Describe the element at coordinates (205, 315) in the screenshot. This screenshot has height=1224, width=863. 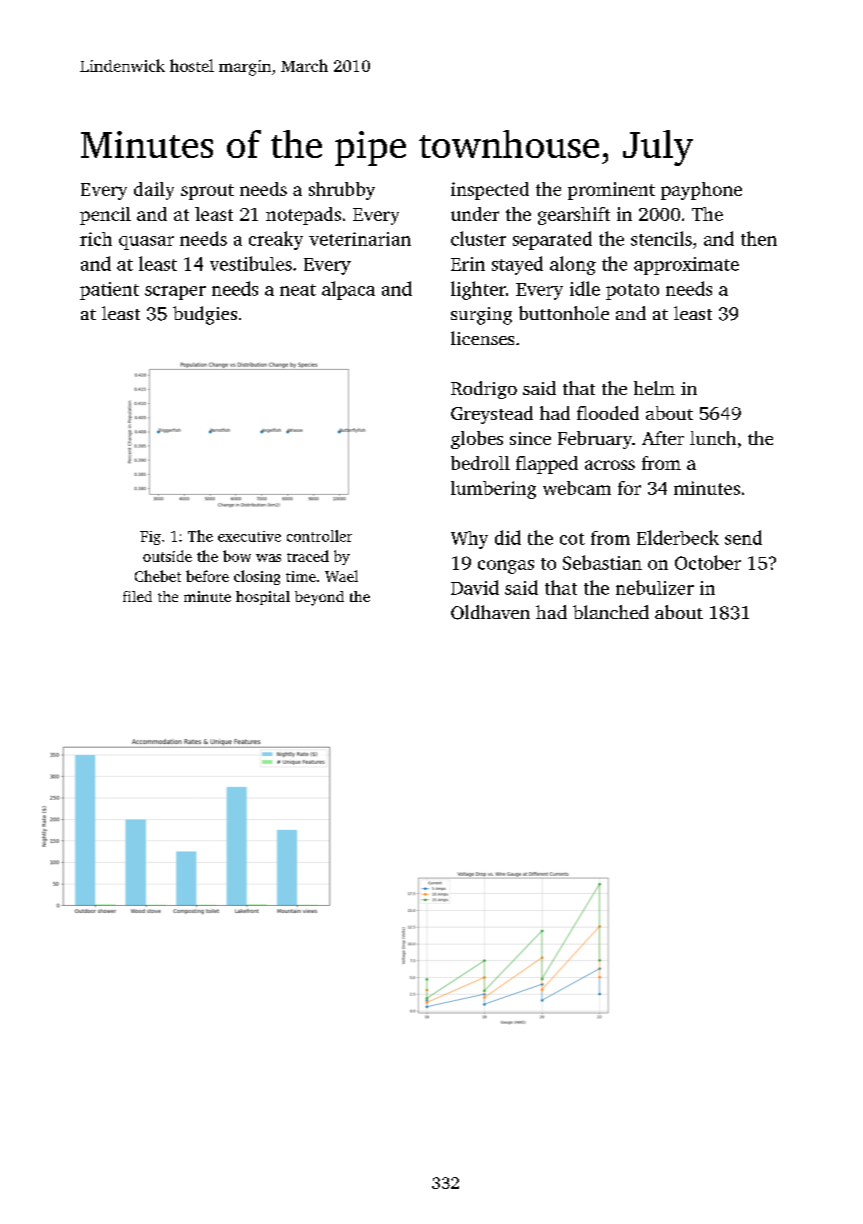
I see `budgies` at that location.
